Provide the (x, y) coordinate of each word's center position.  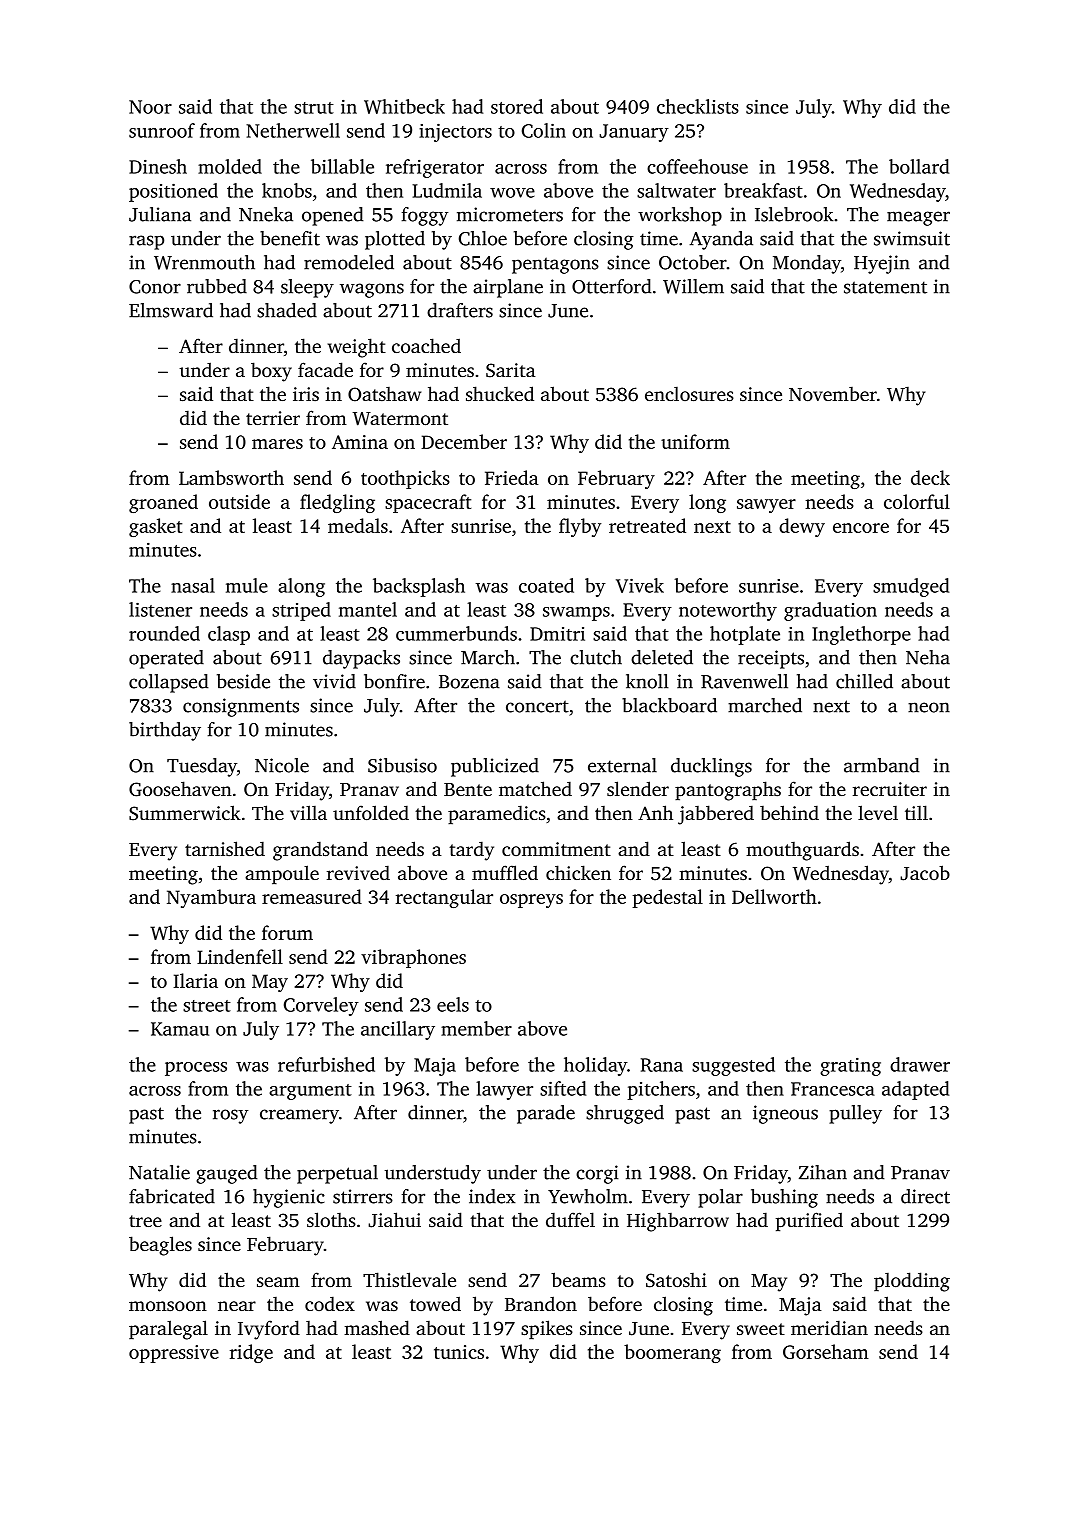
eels (453, 1004)
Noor (150, 107)
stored (517, 106)
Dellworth (774, 896)
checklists (698, 106)
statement (885, 287)
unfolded (371, 812)
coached (426, 345)
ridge (251, 1353)
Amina (360, 442)
